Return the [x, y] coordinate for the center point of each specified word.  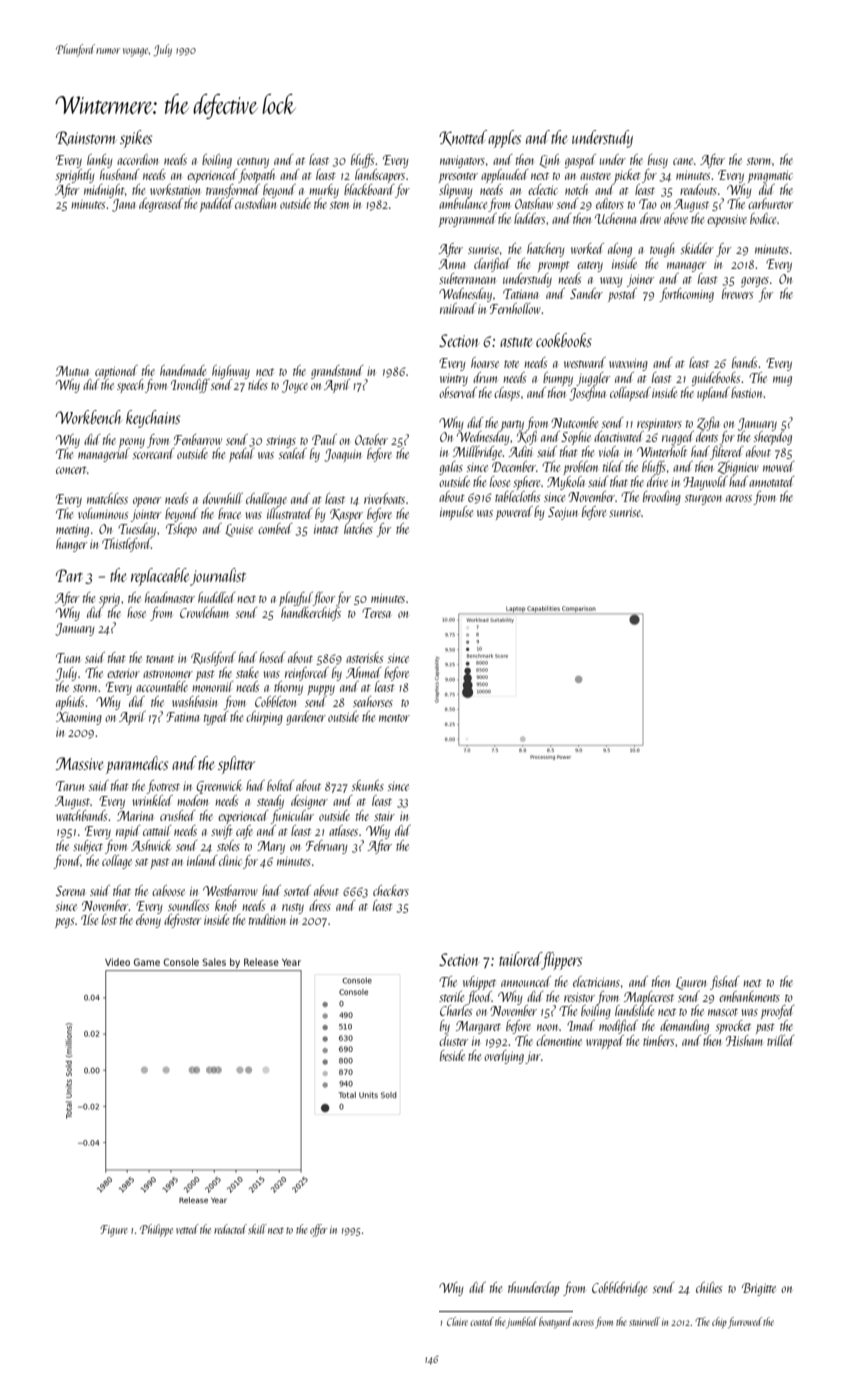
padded [216, 205]
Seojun [563, 513]
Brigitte [759, 1289]
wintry [454, 380]
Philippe [156, 1230]
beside [452, 1055]
